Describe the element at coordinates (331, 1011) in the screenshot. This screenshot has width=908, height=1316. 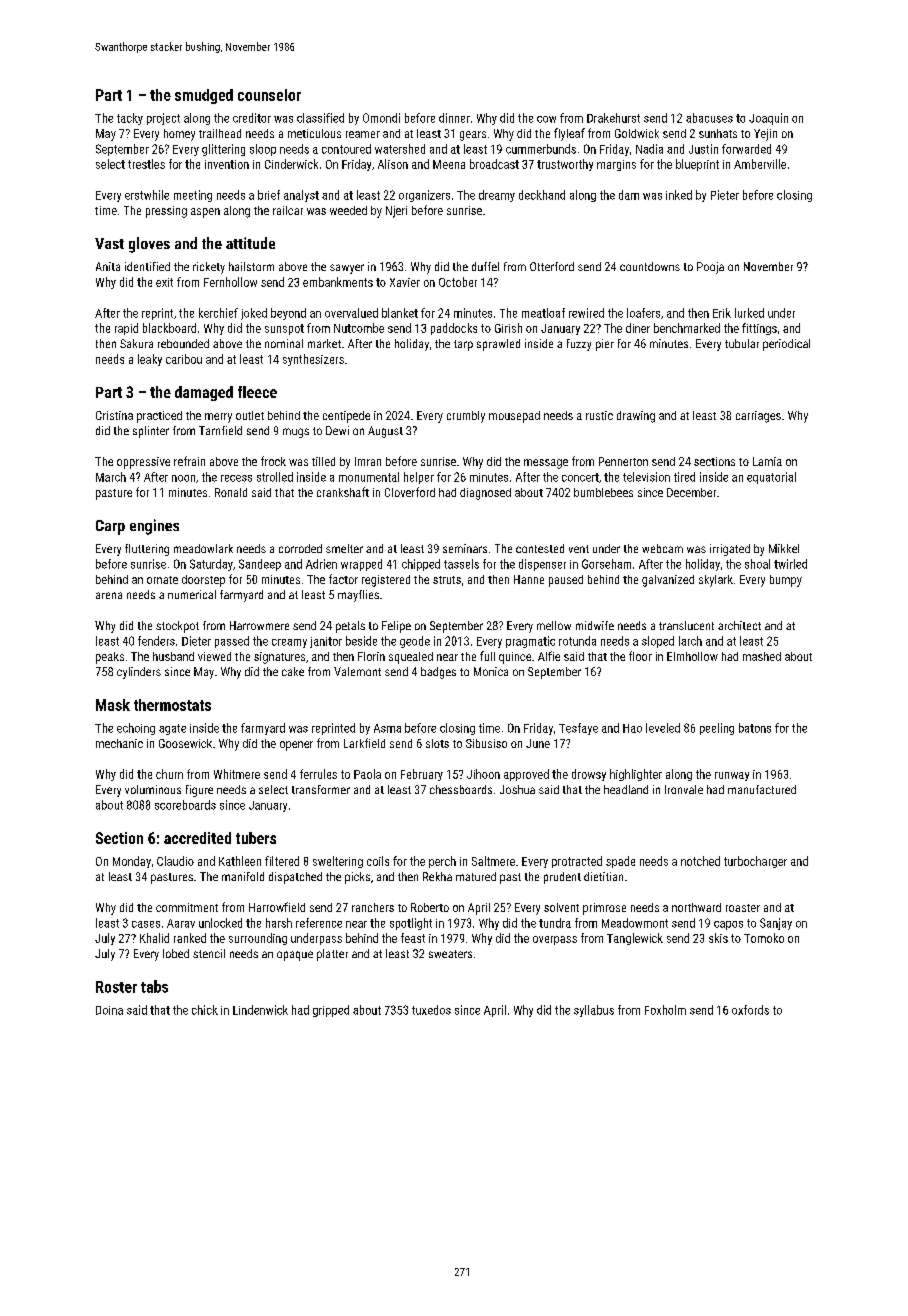
I see `gripped` at that location.
